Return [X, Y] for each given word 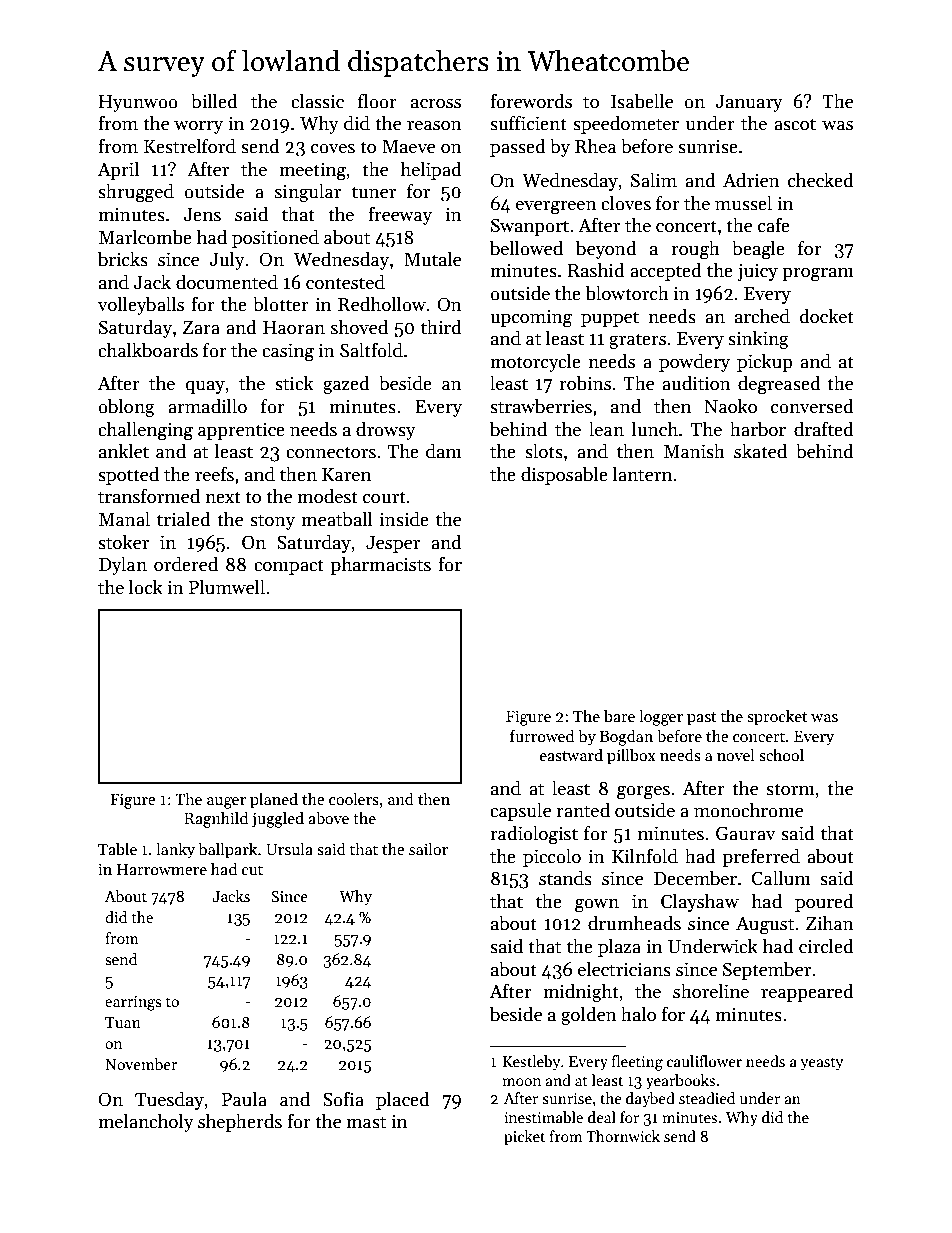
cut [252, 870]
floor [377, 101]
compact [289, 567]
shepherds [240, 1122]
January [749, 103]
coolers [354, 799]
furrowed [542, 735]
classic [317, 101]
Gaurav [746, 833]
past [701, 719]
